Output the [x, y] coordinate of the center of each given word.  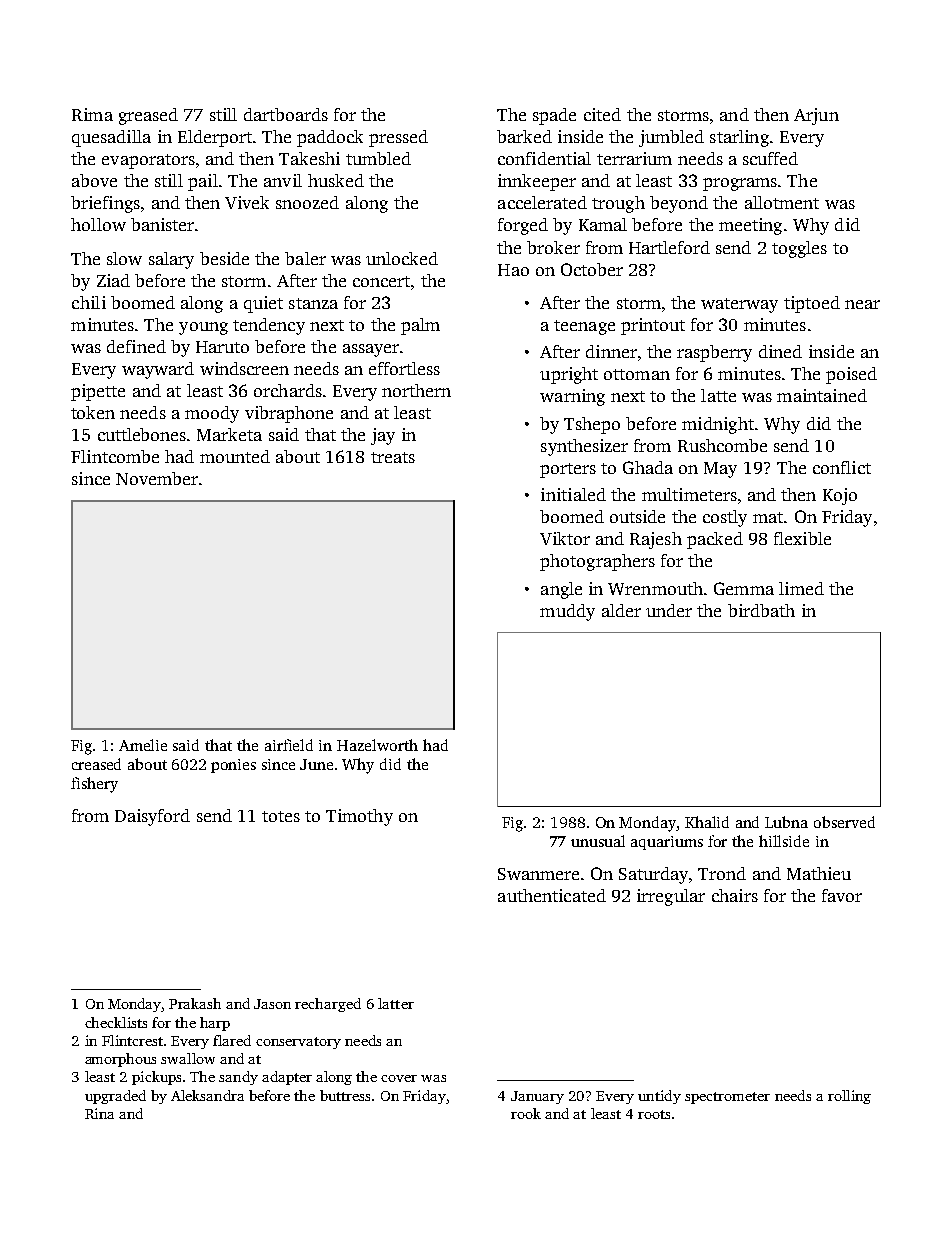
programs [740, 184]
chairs [735, 895]
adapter [287, 1078]
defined [136, 346]
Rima [92, 114]
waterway [739, 305]
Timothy [359, 817]
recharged [328, 1005]
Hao [513, 270]
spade [554, 116]
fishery [94, 785]
